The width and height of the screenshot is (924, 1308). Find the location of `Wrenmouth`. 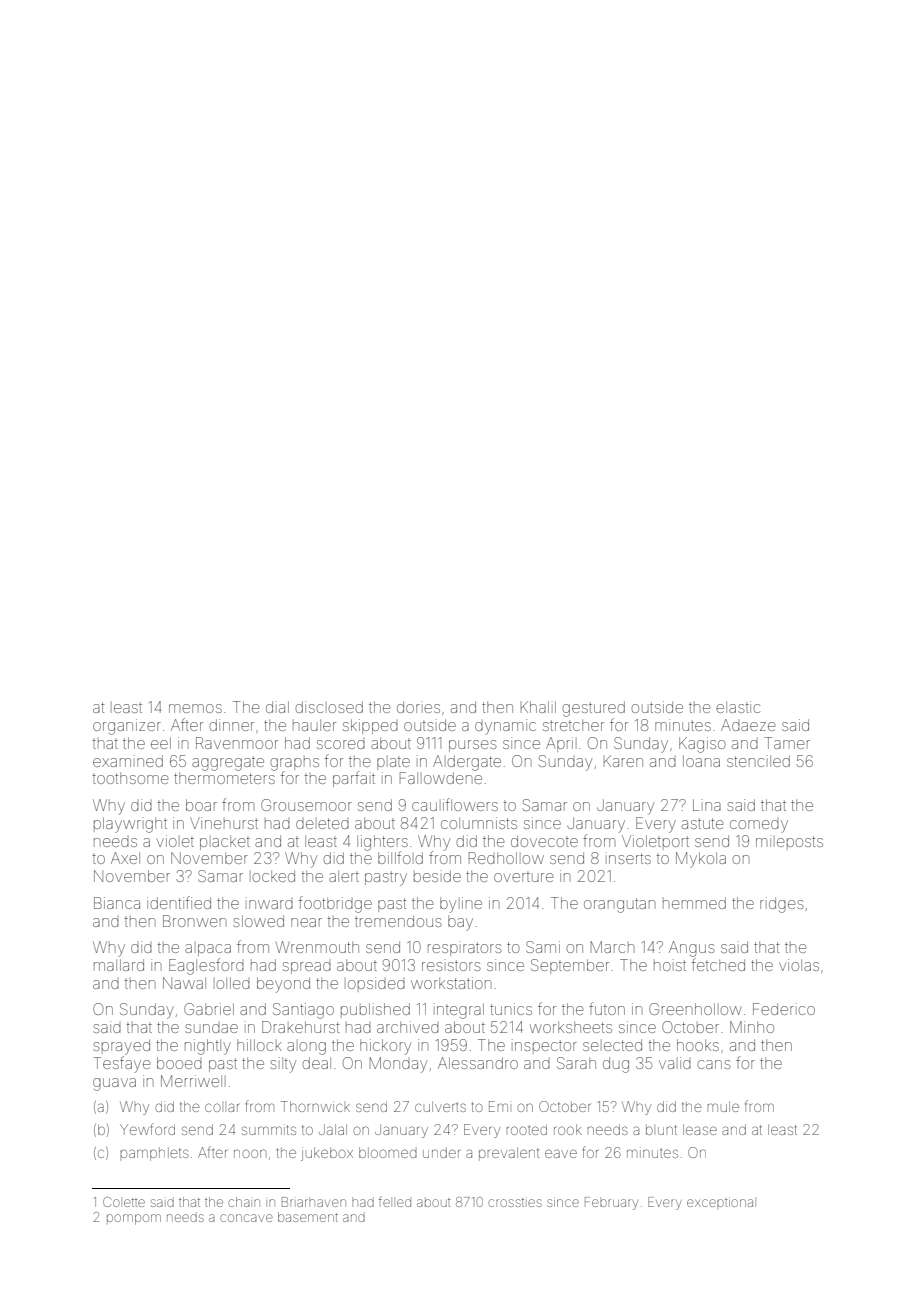

Wrenmouth is located at coordinates (317, 947).
